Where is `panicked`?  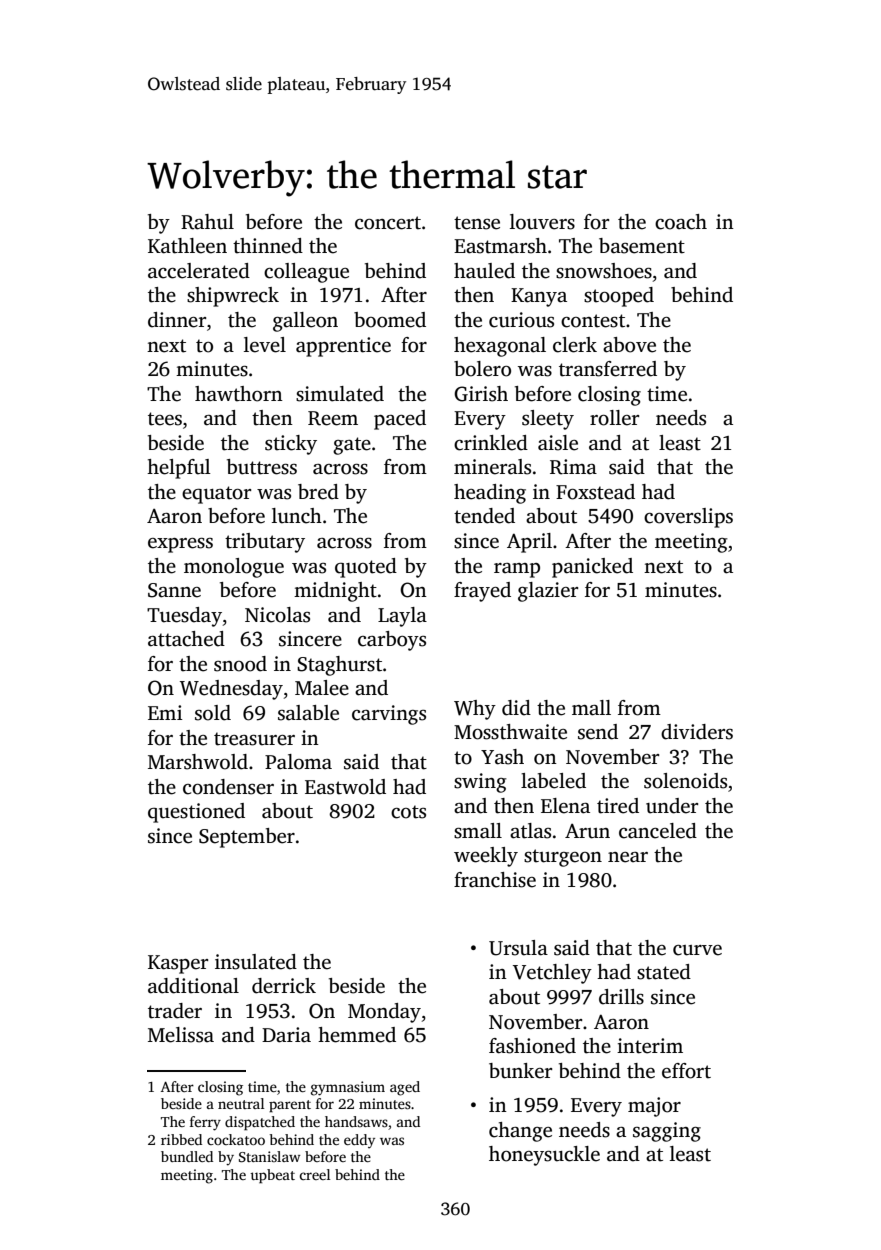
panicked is located at coordinates (592, 568).
